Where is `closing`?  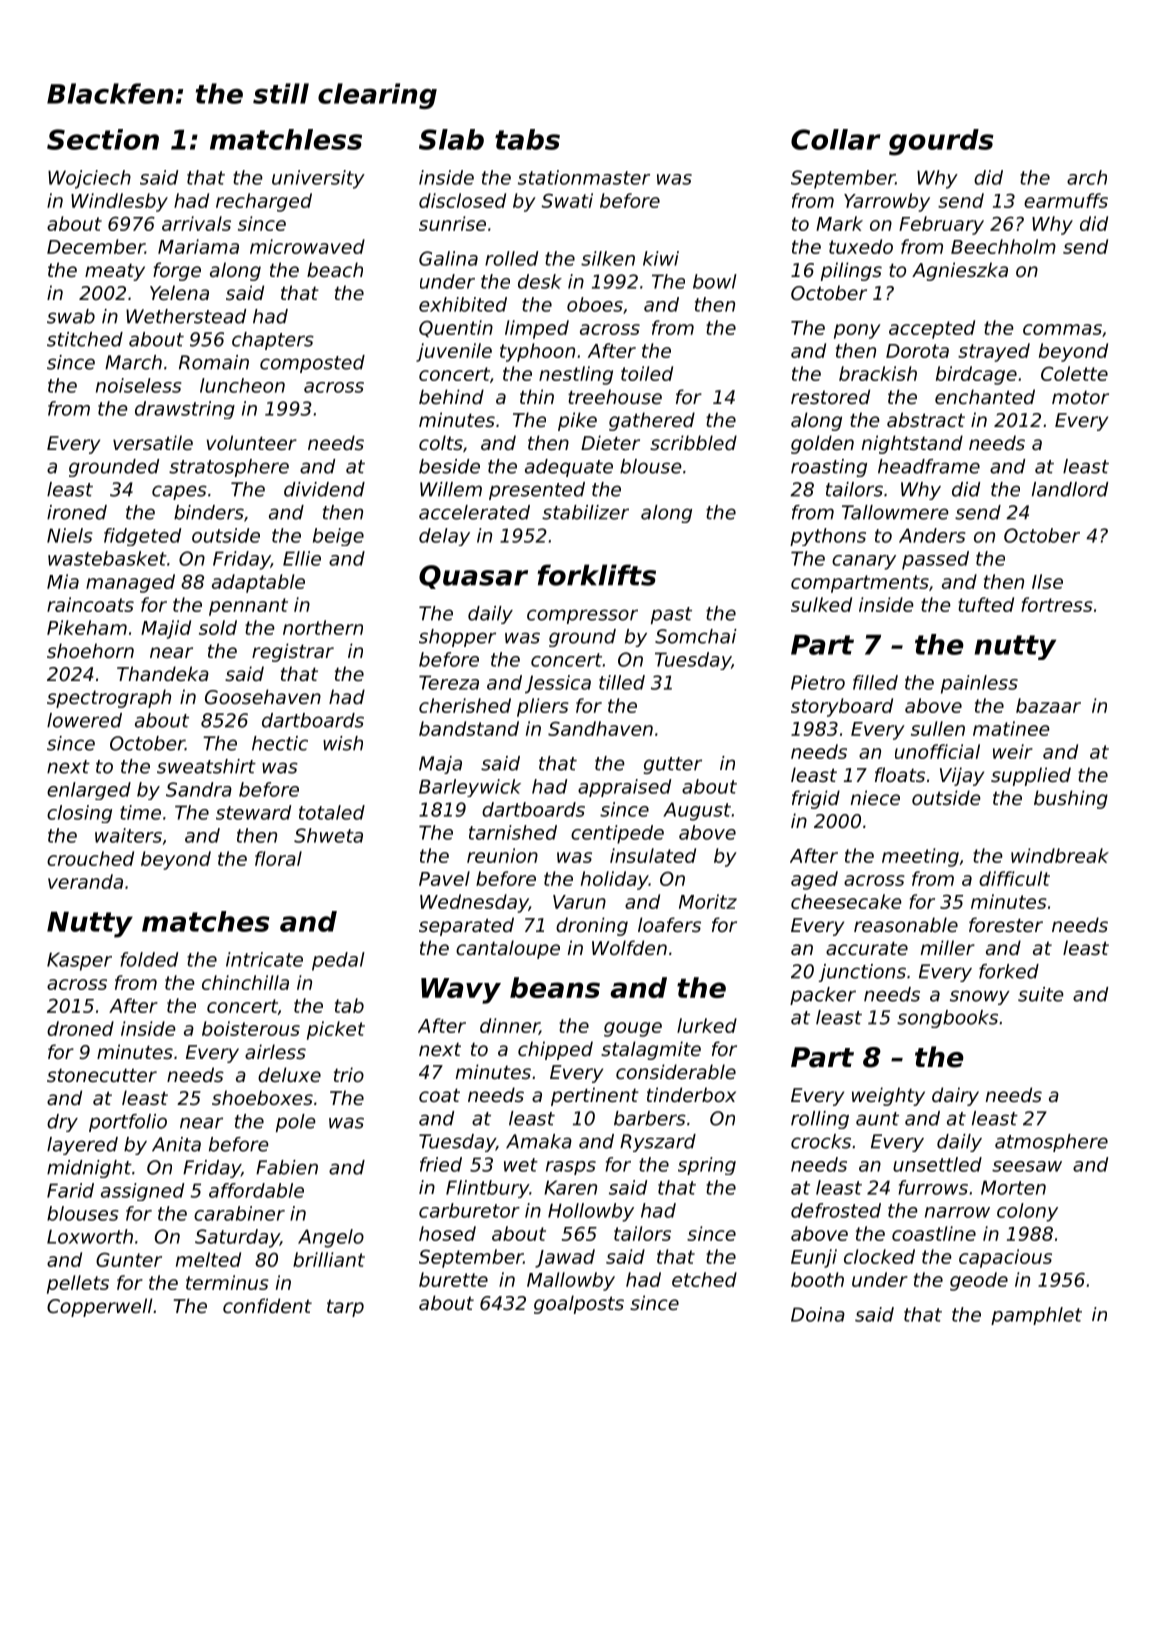 closing is located at coordinates (79, 814).
